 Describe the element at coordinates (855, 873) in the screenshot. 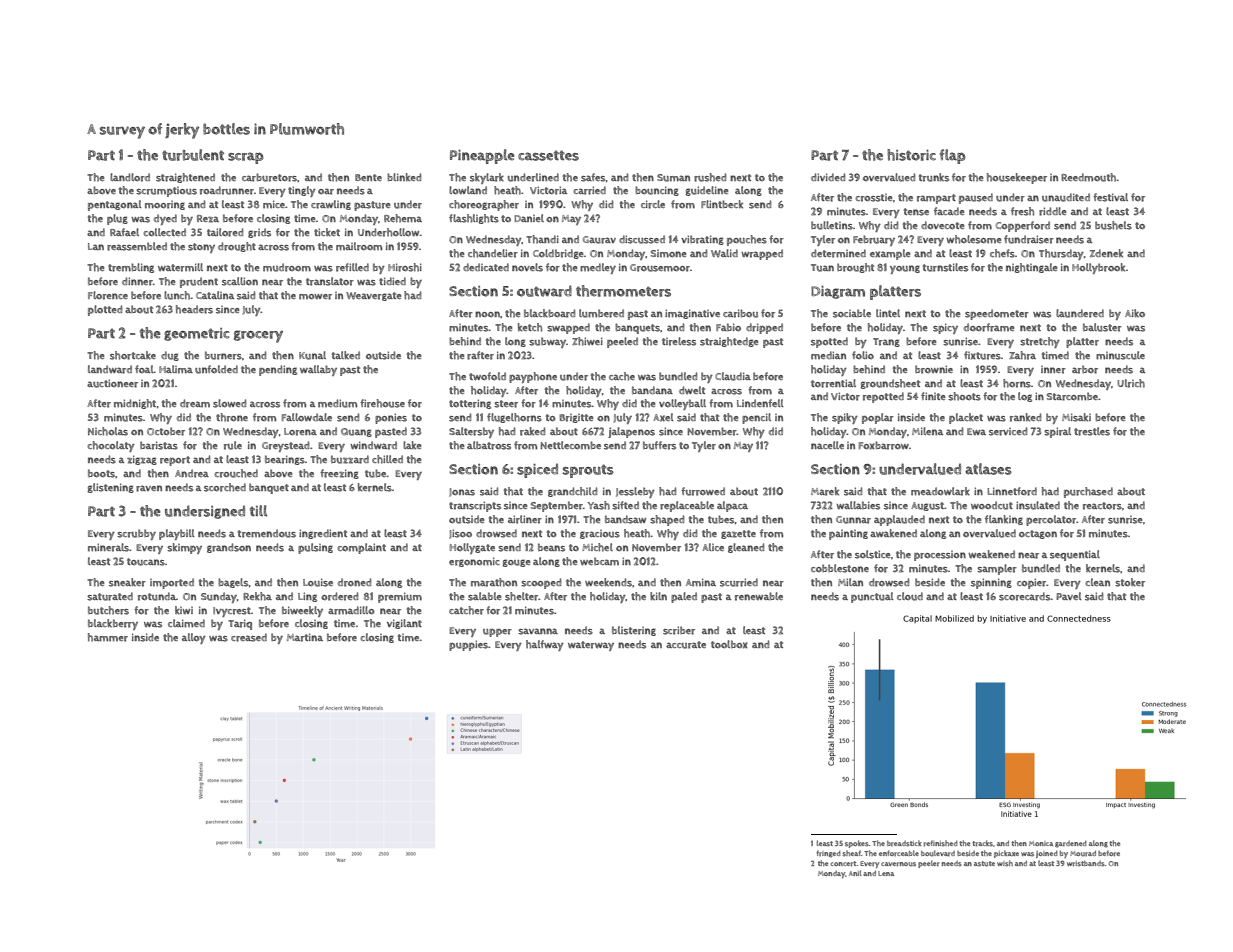

I see `Anil` at that location.
